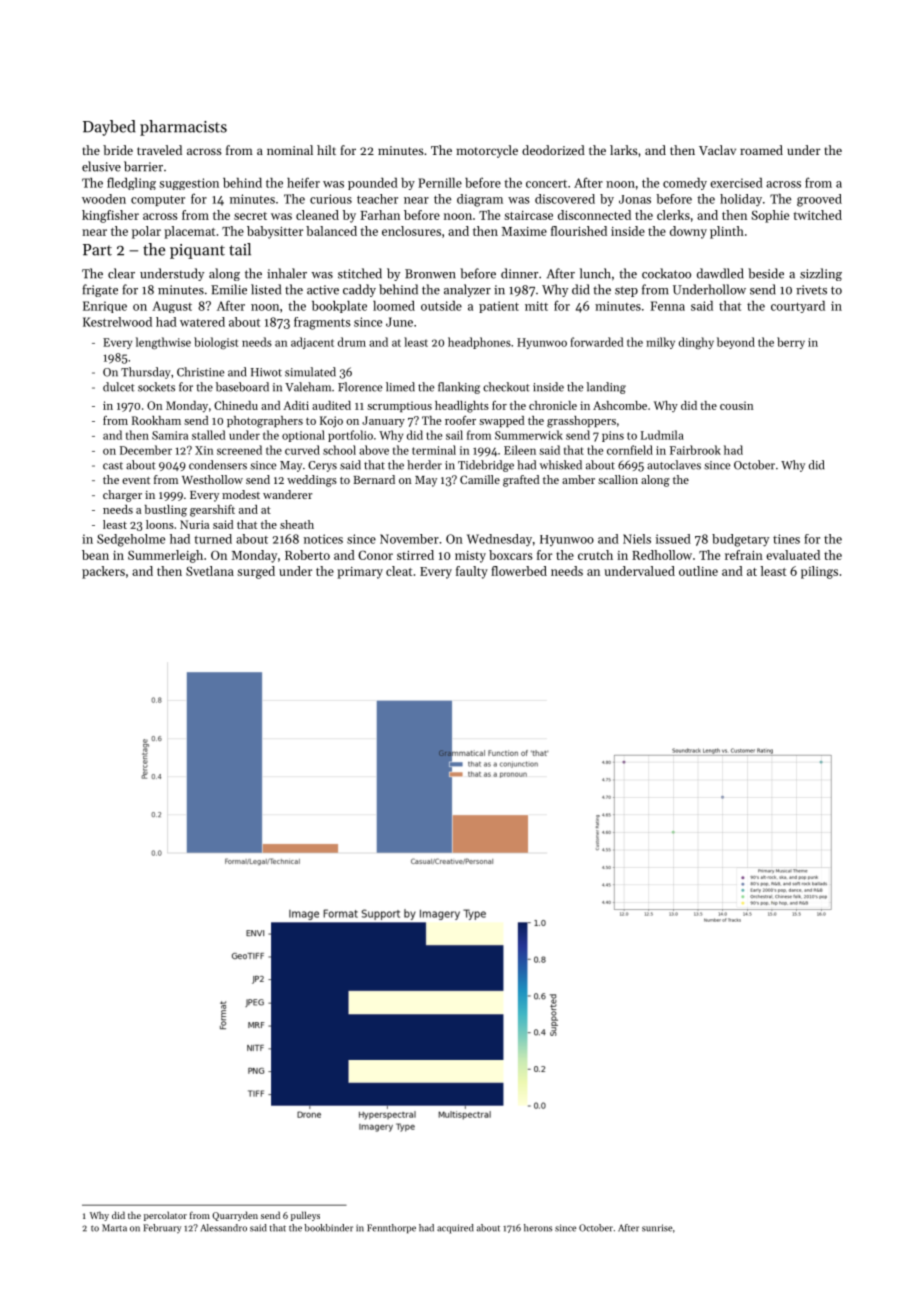 The width and height of the screenshot is (924, 1308). What do you see at coordinates (105, 307) in the screenshot?
I see `Enrique` at bounding box center [105, 307].
